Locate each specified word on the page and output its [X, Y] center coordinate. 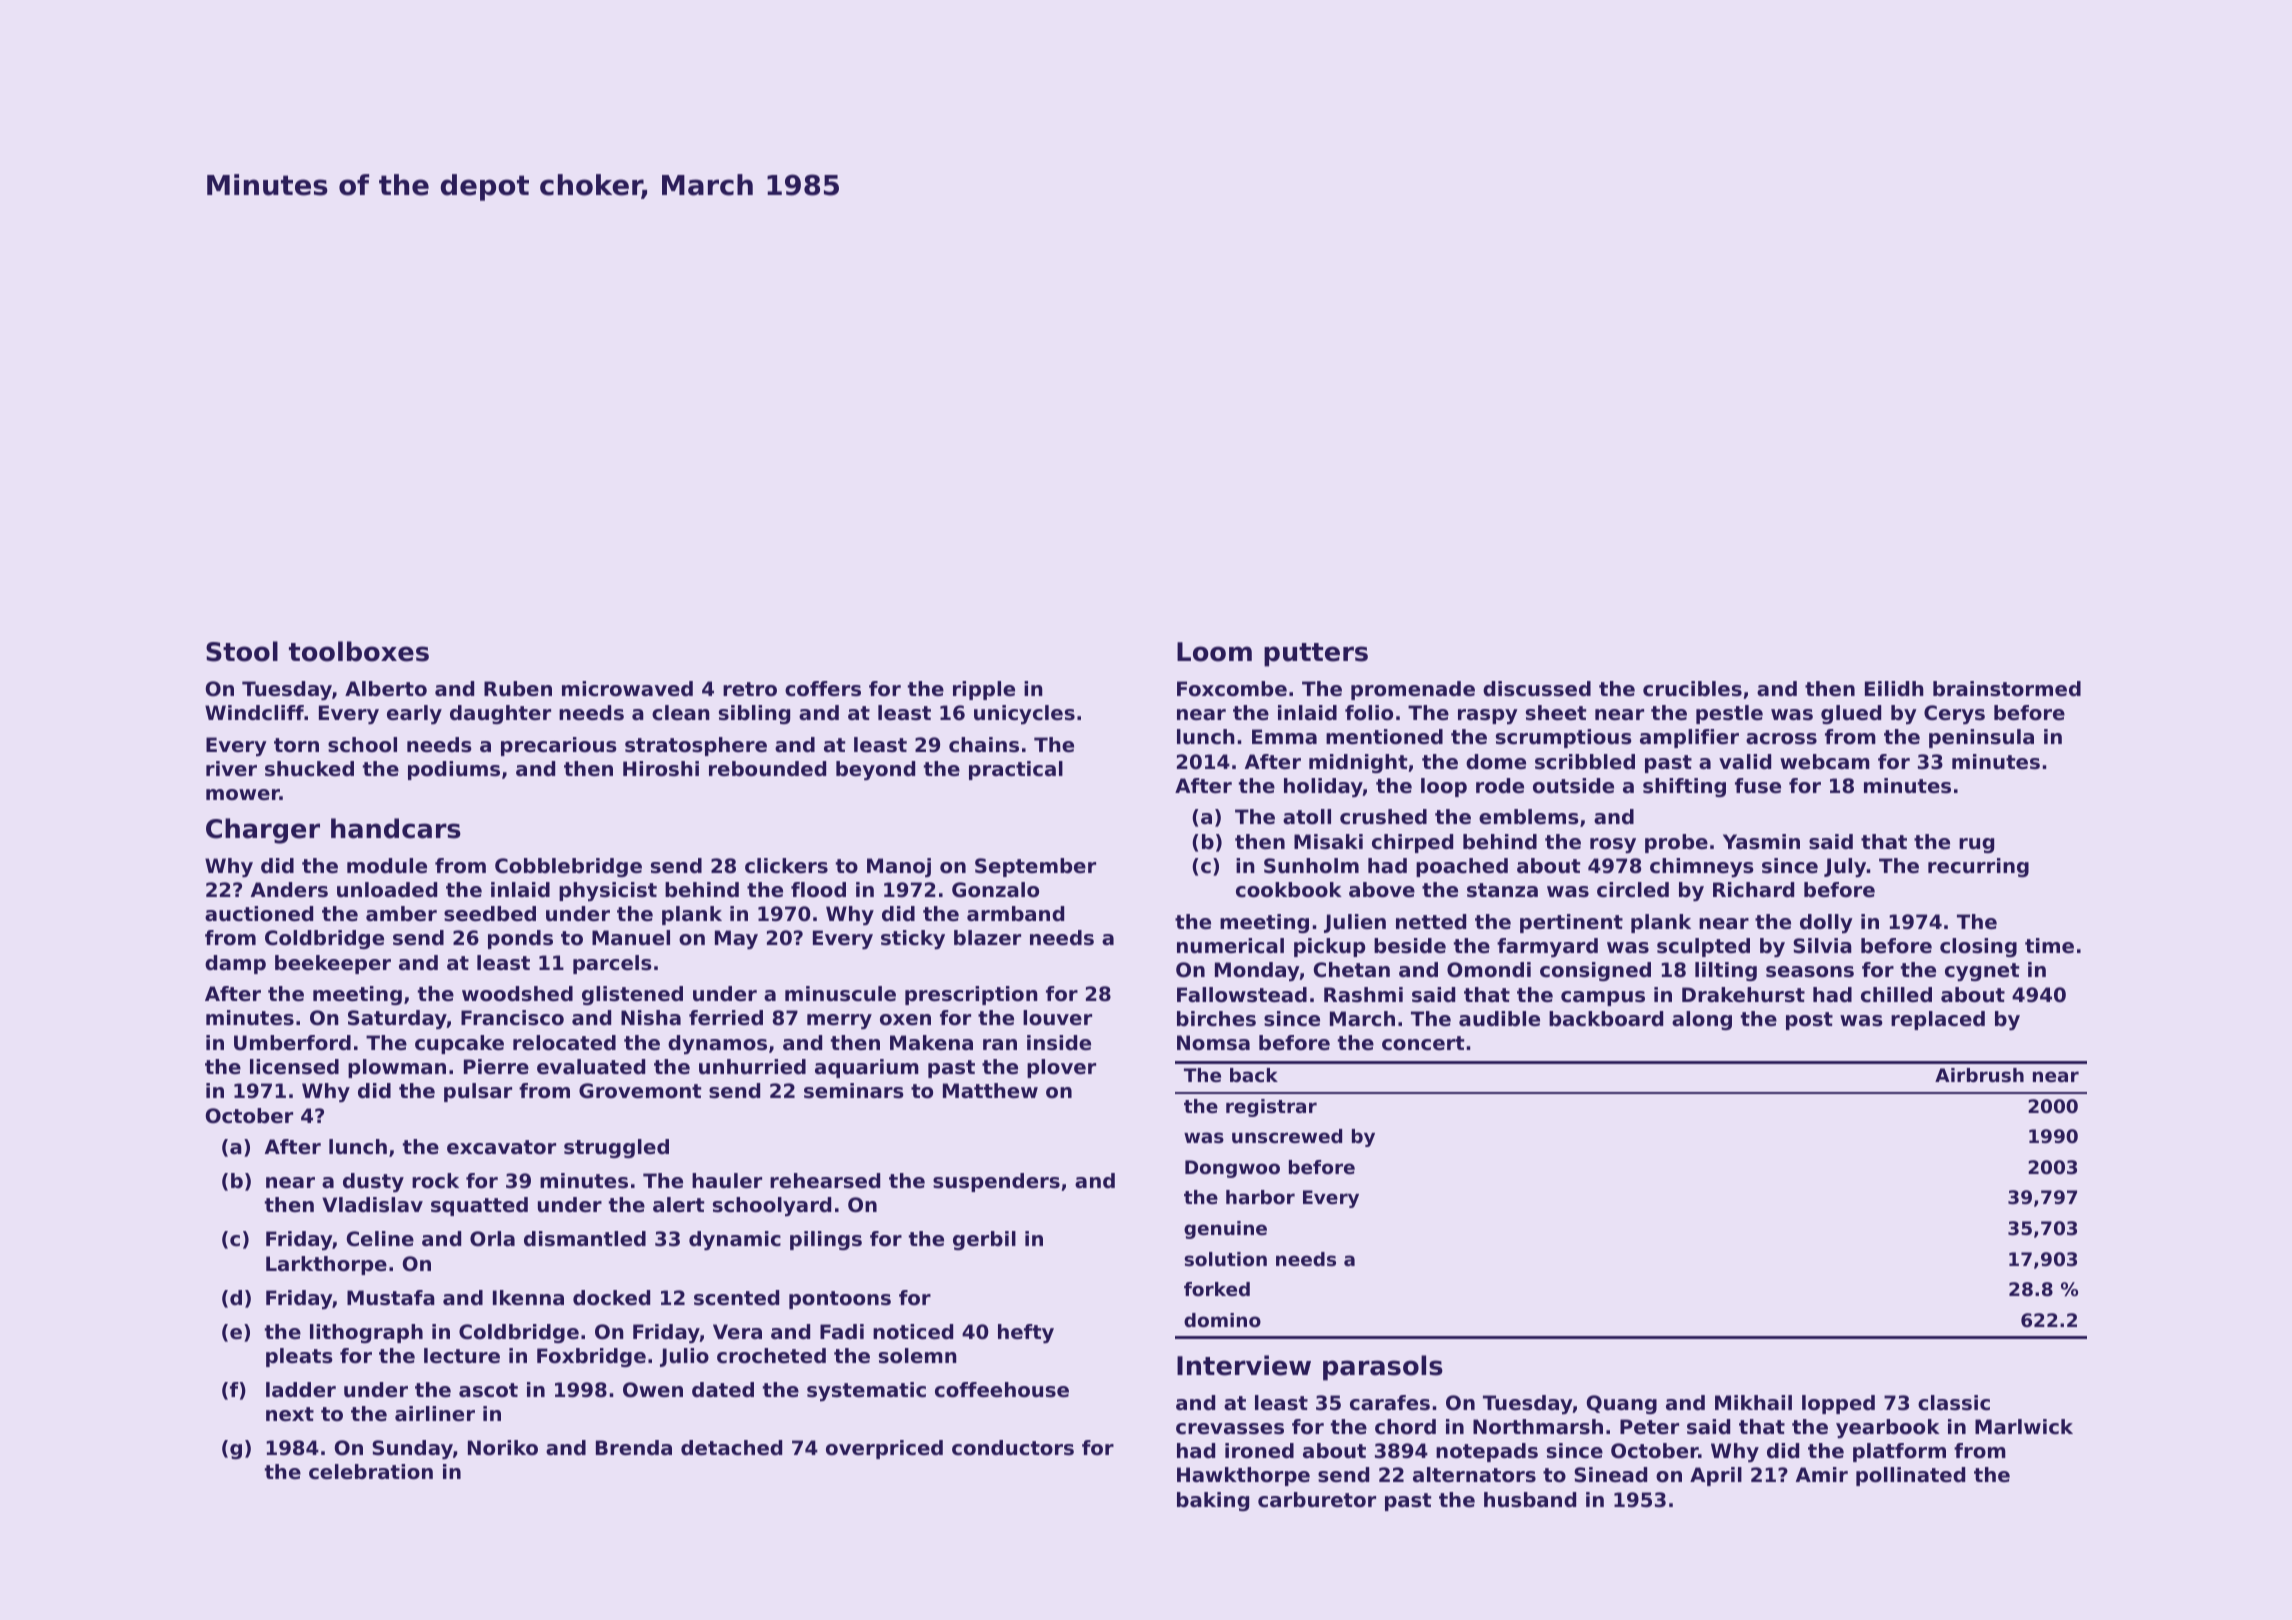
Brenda [634, 1448]
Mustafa [391, 1298]
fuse [1758, 786]
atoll [1307, 817]
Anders [289, 890]
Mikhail [1753, 1403]
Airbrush [1979, 1075]
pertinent [1571, 923]
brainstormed [2007, 689]
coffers [823, 689]
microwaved [627, 689]
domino [1222, 1320]
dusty [373, 1183]
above [1382, 890]
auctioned [259, 914]
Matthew [990, 1091]
